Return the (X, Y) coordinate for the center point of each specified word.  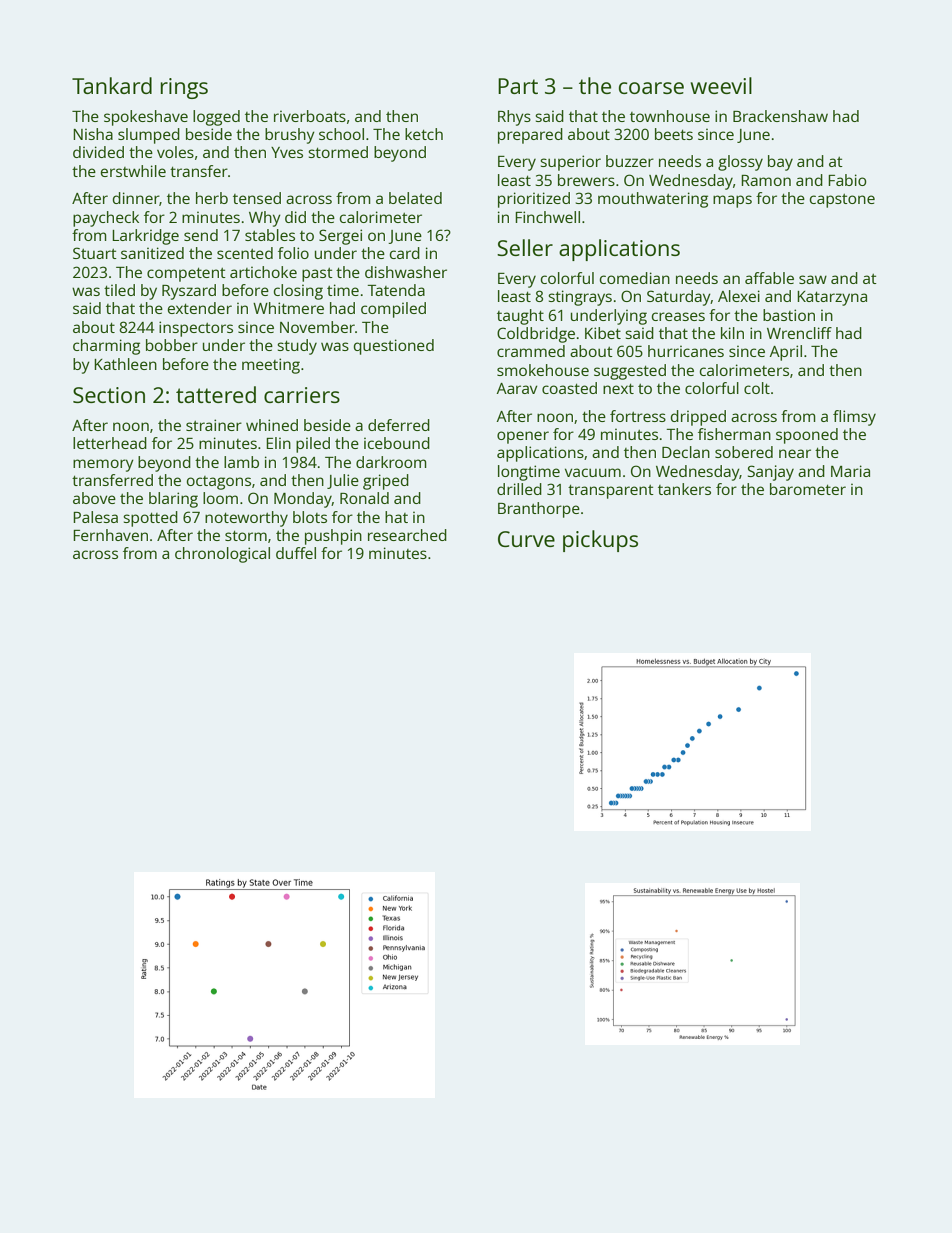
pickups (600, 541)
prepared (530, 136)
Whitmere (288, 308)
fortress (638, 416)
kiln (732, 333)
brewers (586, 180)
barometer (808, 489)
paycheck (106, 219)
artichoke (263, 272)
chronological (222, 555)
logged (216, 118)
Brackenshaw (780, 116)
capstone (842, 201)
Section (109, 395)
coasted (569, 388)
